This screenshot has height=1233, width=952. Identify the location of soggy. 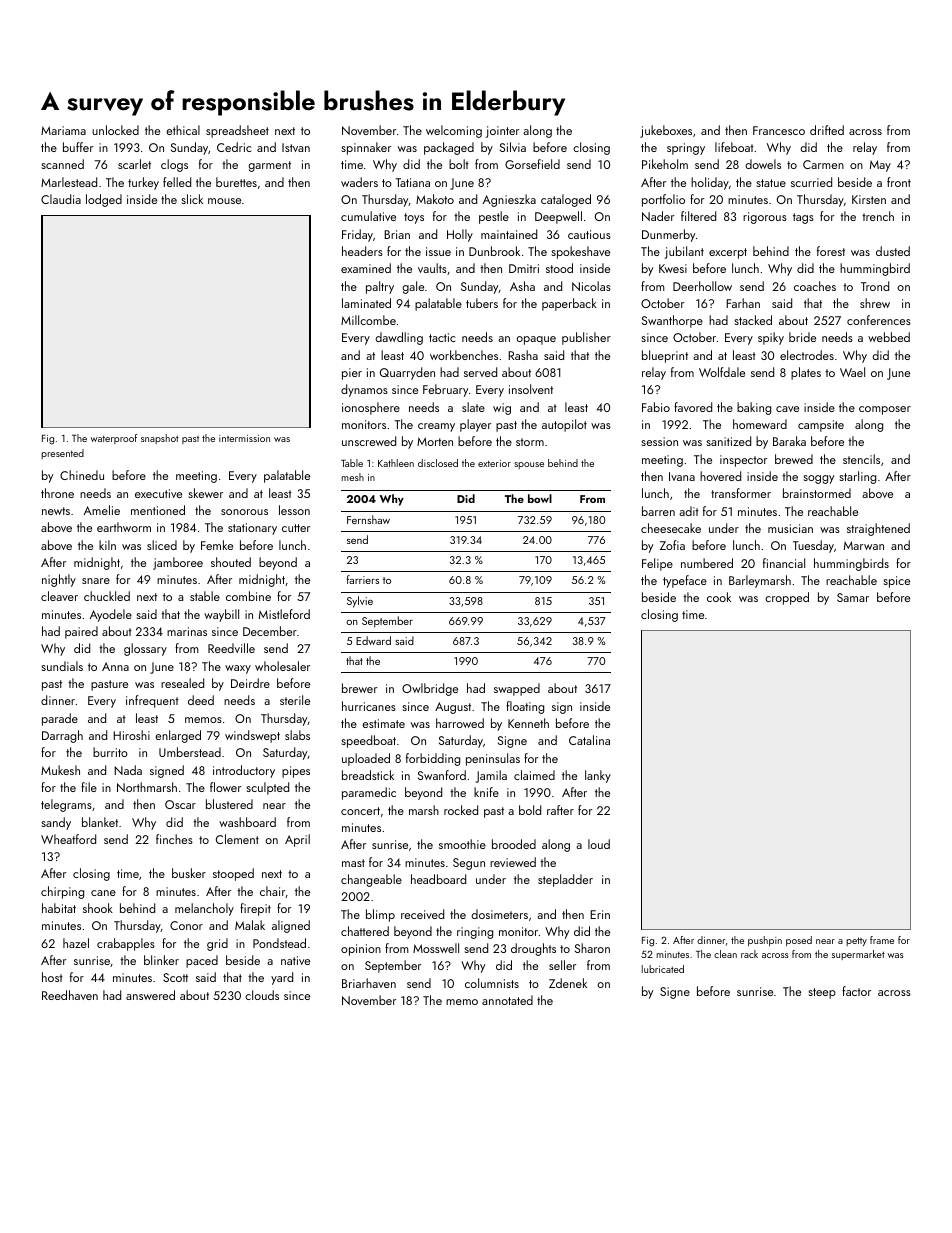
(818, 479).
